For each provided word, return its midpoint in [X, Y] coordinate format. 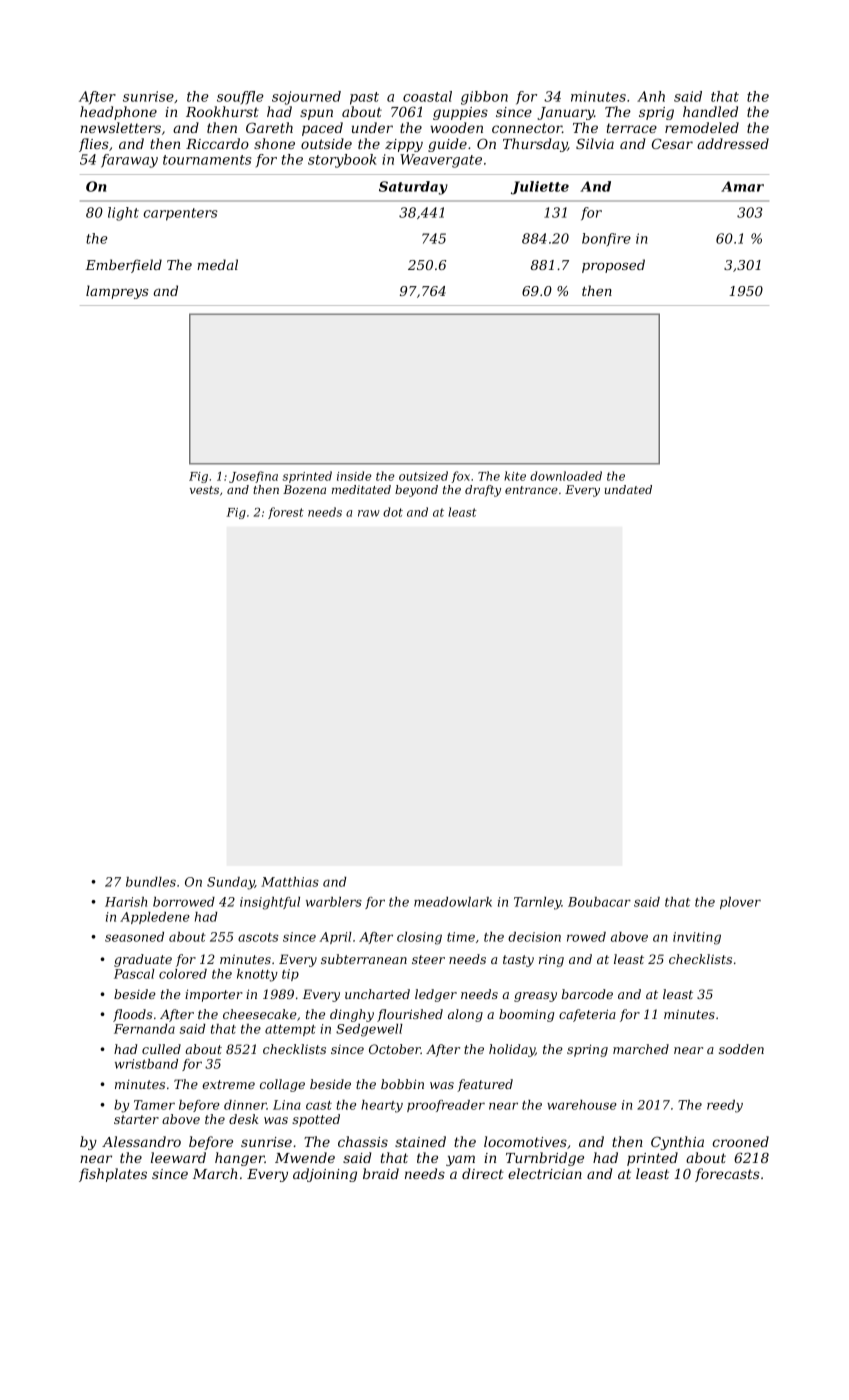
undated [628, 489]
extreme [228, 1084]
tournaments [207, 160]
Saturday [413, 188]
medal [217, 264]
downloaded [566, 476]
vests [204, 490]
